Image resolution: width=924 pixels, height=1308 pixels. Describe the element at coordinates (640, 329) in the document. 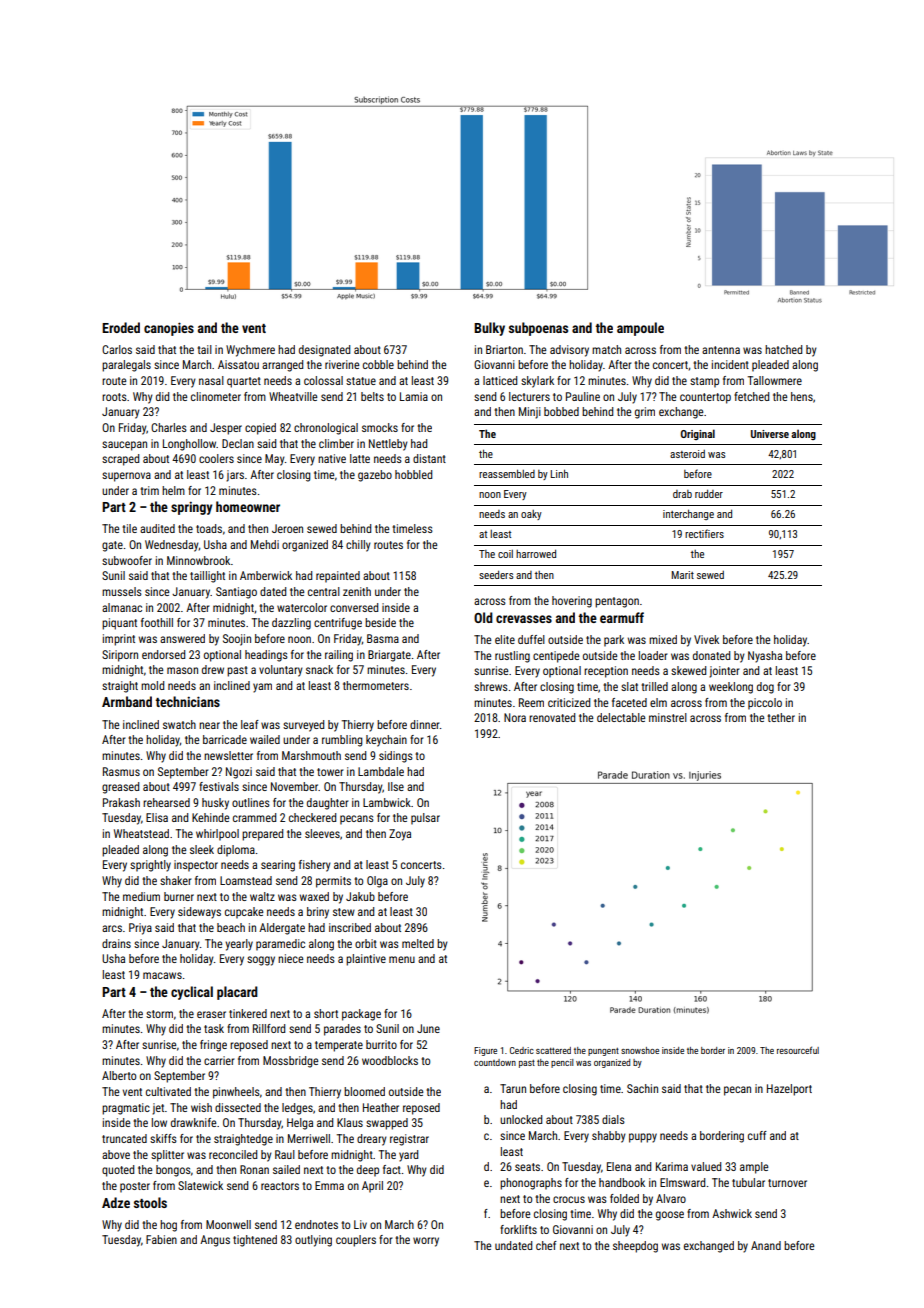

I see `ampoule` at that location.
